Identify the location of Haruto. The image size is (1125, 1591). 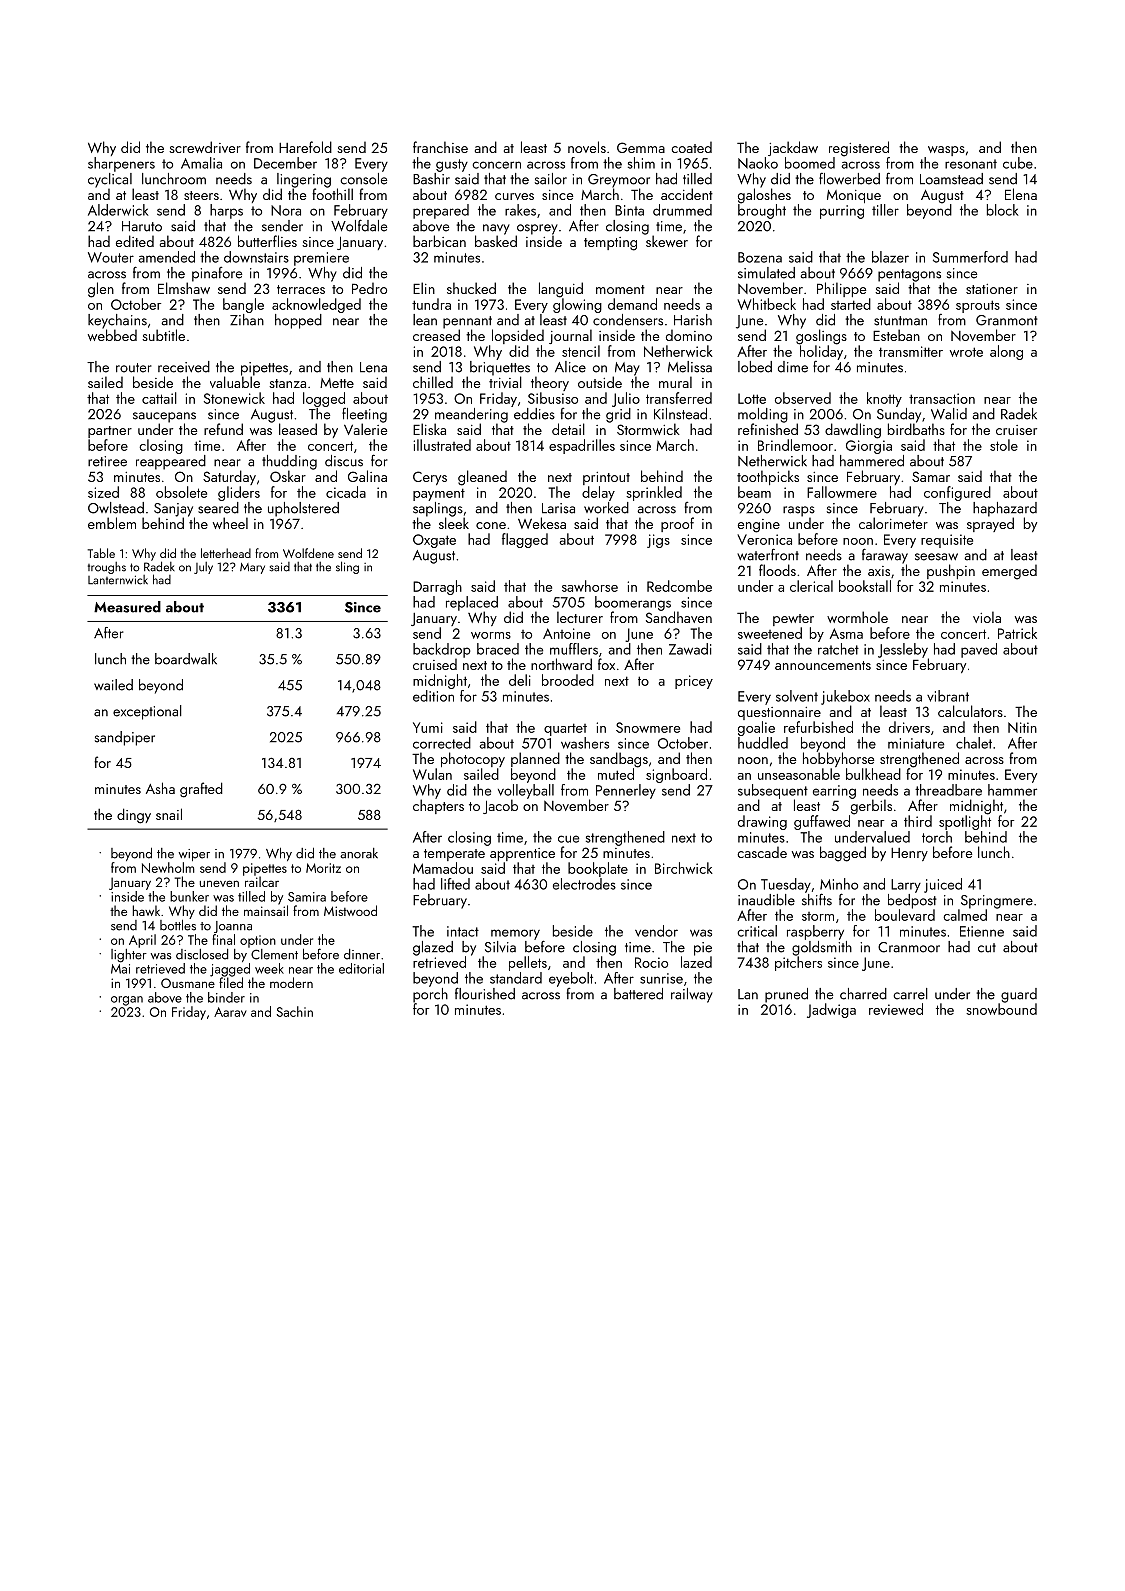
(142, 226).
